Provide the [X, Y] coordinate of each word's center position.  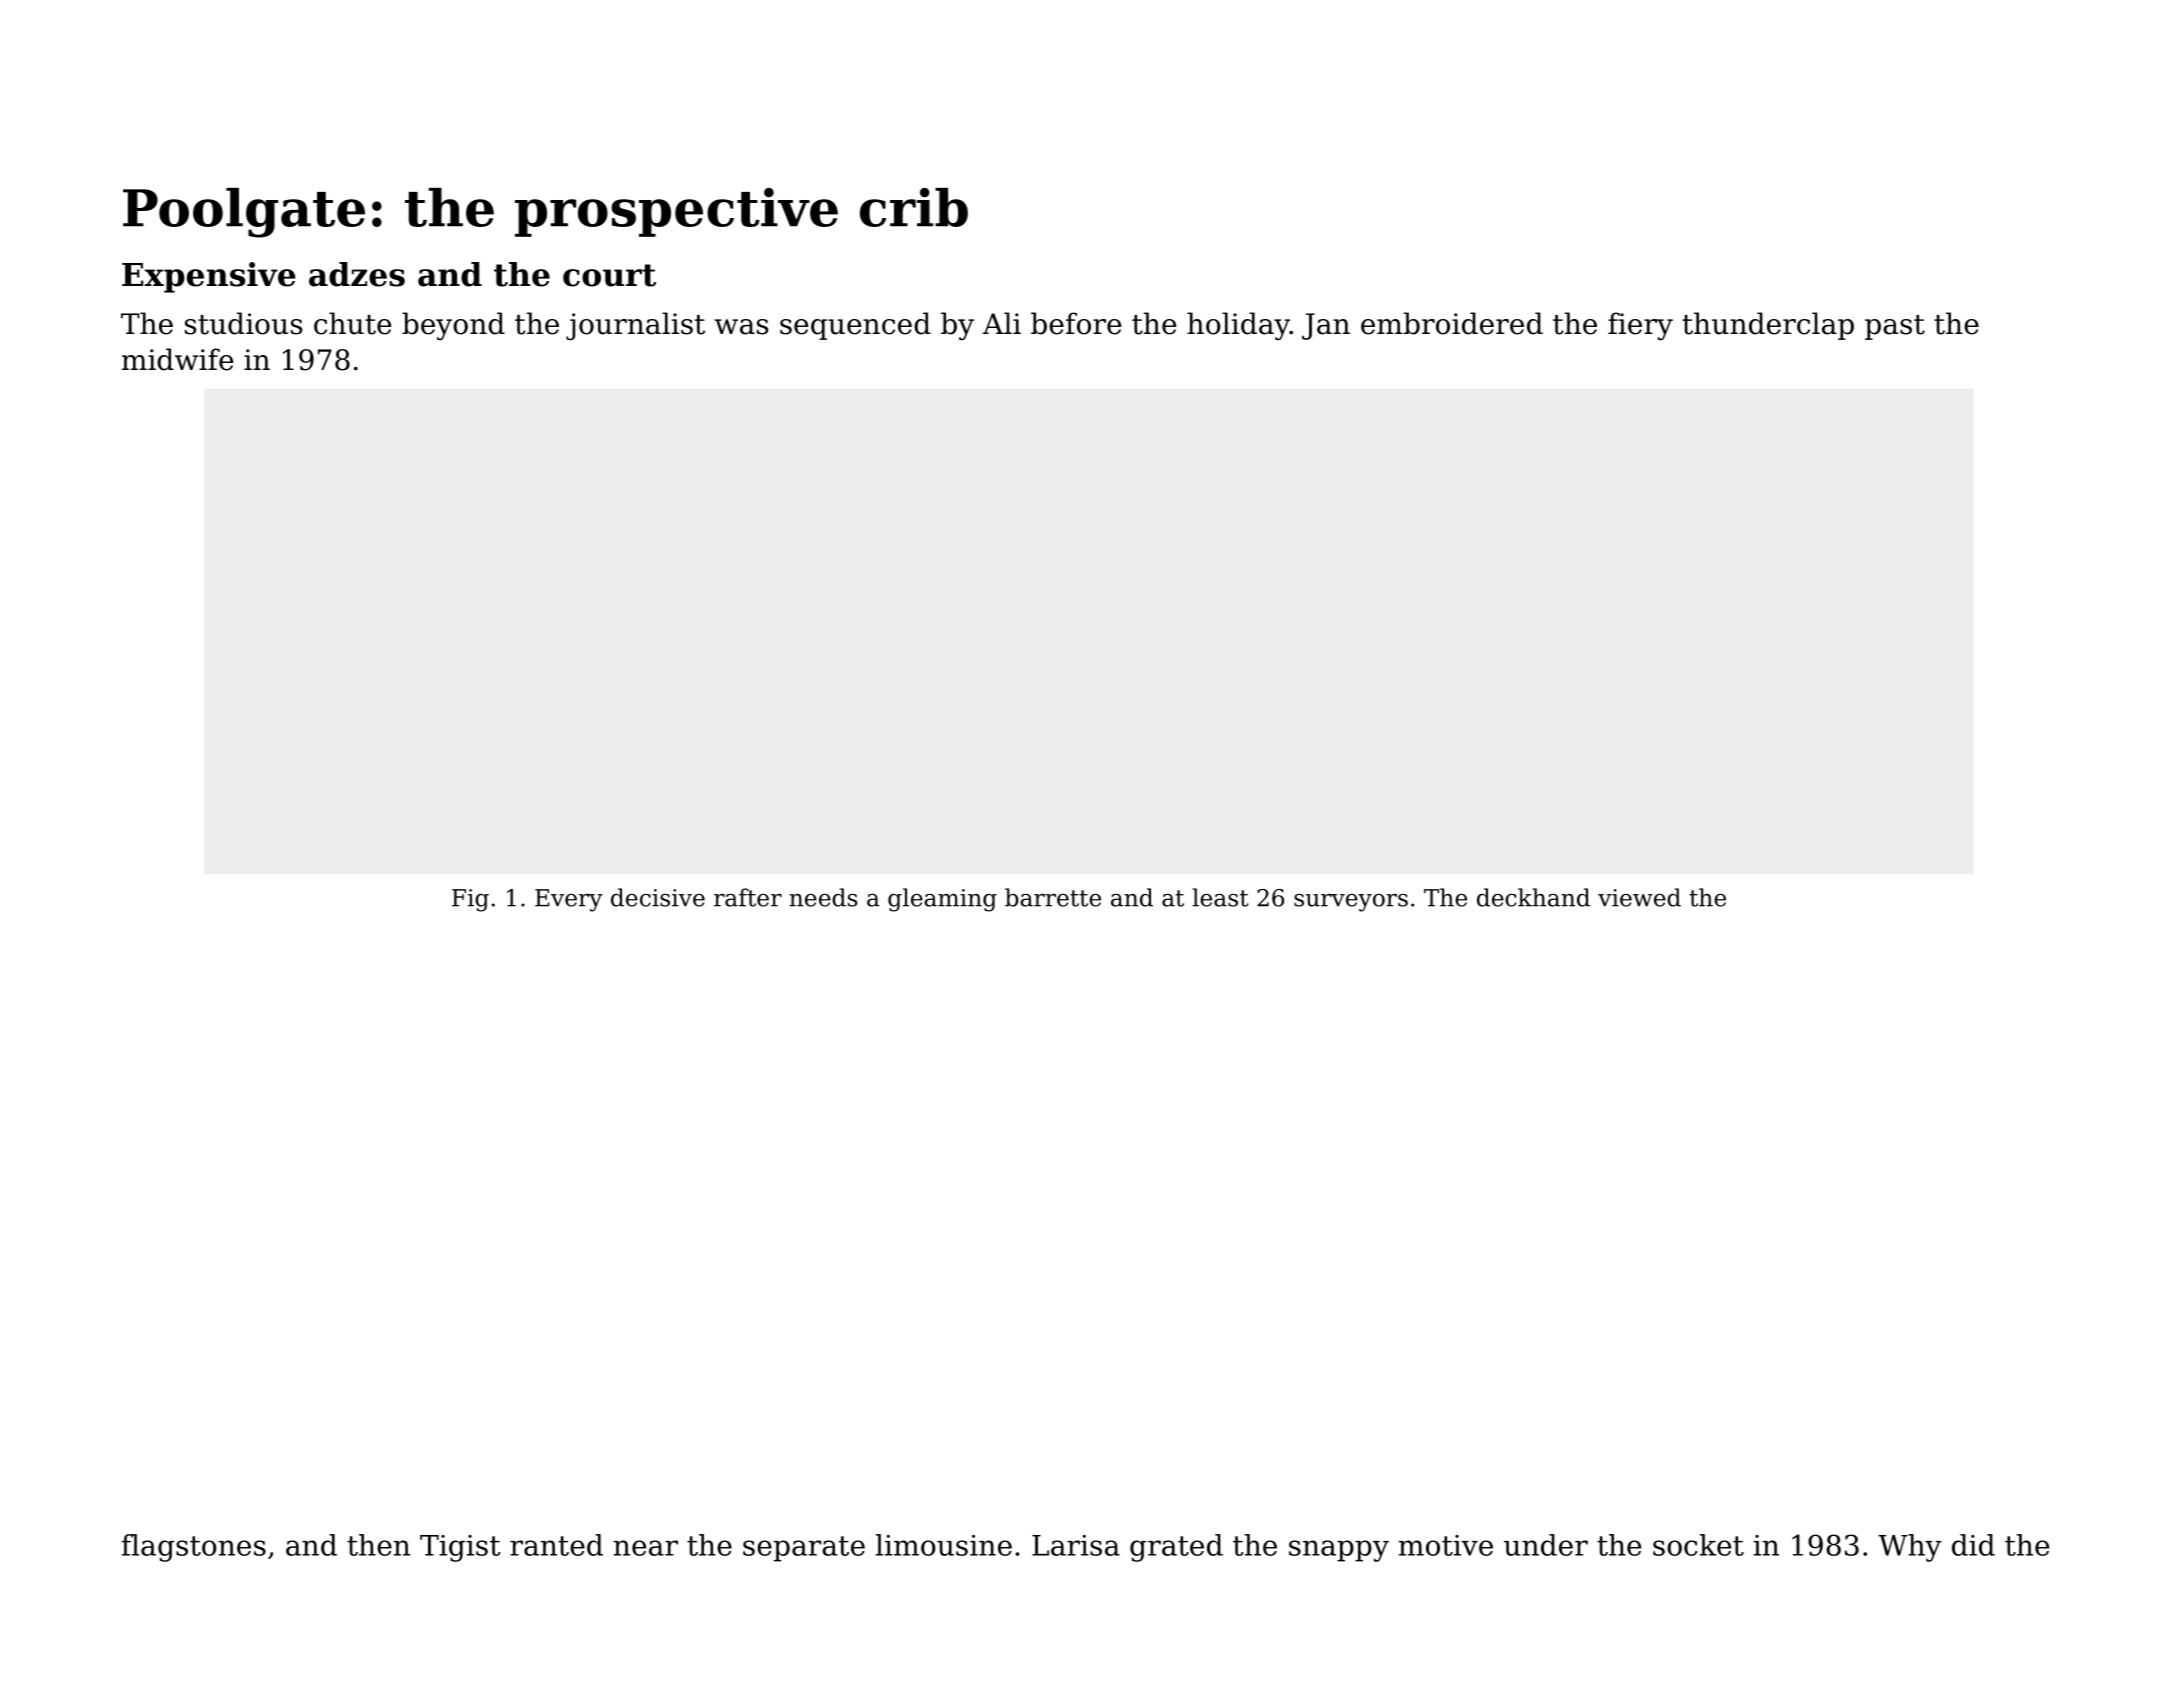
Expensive [209, 277]
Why [1910, 1548]
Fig [470, 900]
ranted [556, 1545]
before [1076, 323]
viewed [1639, 897]
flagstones [194, 1548]
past [1895, 327]
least [1220, 897]
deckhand [1533, 897]
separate [804, 1549]
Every [569, 900]
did [1973, 1545]
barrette [1053, 897]
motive [1446, 1545]
